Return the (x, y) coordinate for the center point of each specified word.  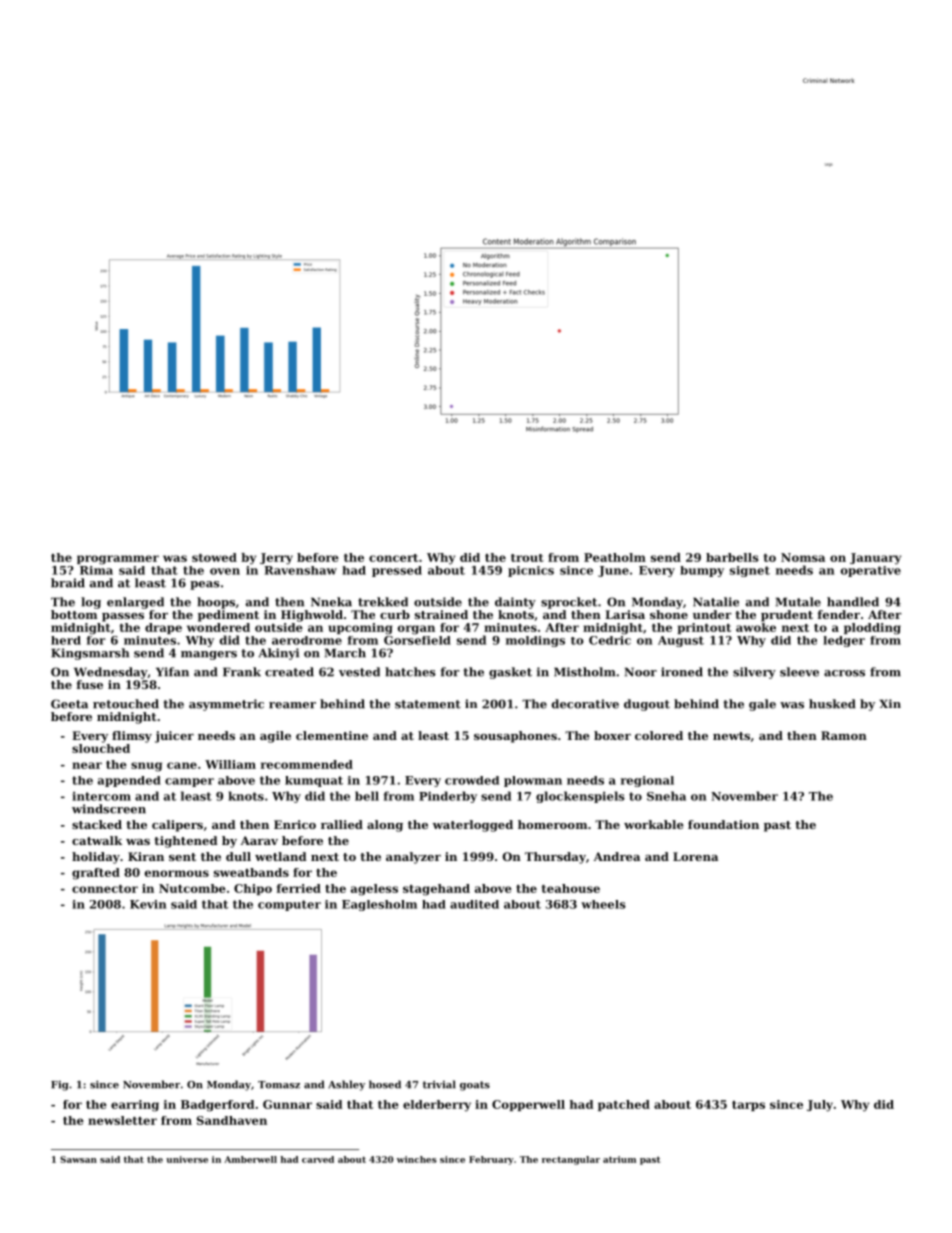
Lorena (695, 856)
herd (66, 640)
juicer (174, 737)
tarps (748, 1106)
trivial (439, 1084)
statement (428, 704)
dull (238, 856)
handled (853, 602)
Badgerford (218, 1106)
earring (135, 1106)
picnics (531, 571)
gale (762, 705)
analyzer (413, 858)
